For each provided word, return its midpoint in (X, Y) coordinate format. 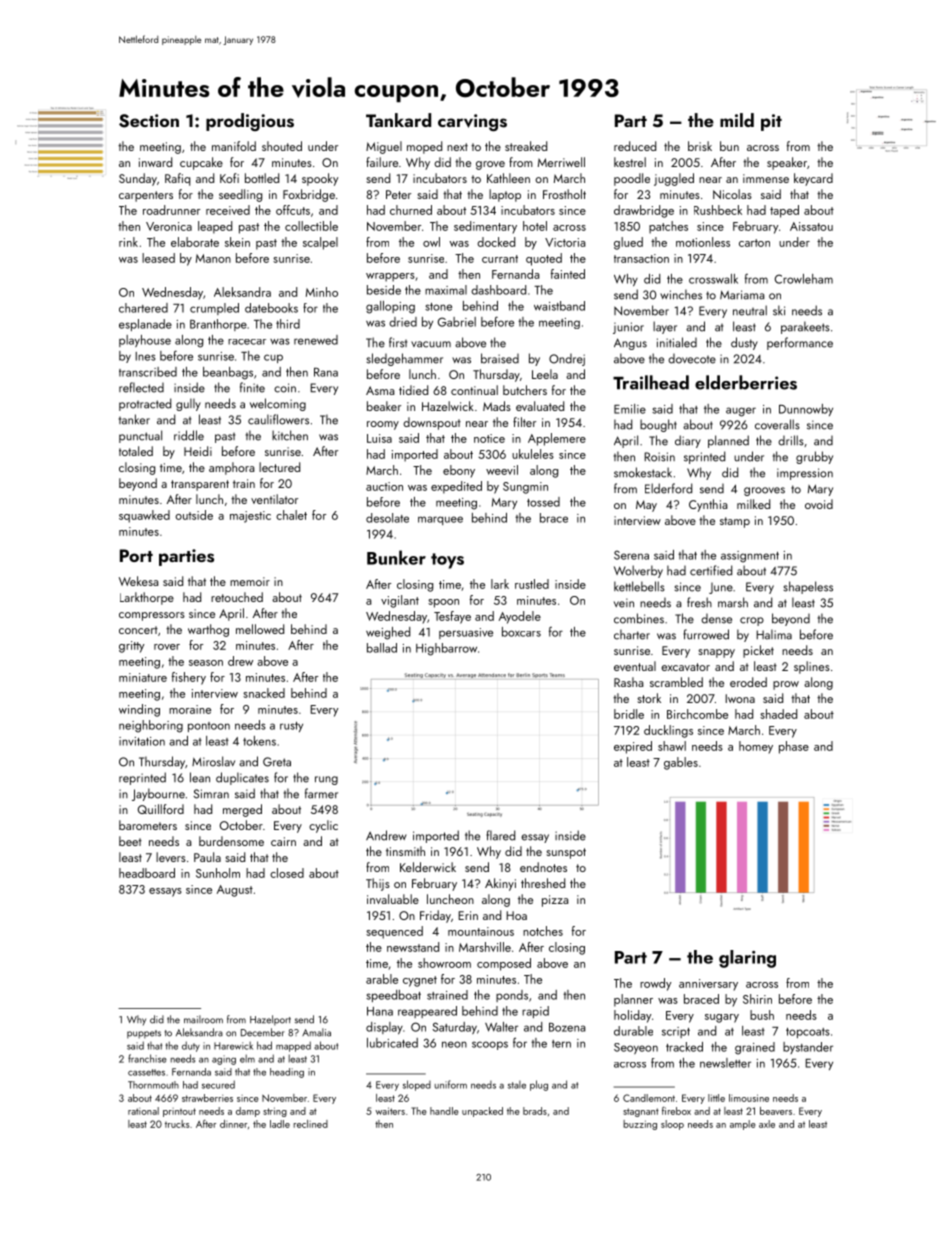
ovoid (819, 504)
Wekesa (138, 581)
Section (149, 121)
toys (447, 561)
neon (454, 1044)
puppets (144, 1034)
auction (384, 486)
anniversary (708, 985)
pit (771, 122)
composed (504, 964)
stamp (735, 522)
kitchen (290, 435)
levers (171, 857)
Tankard (398, 120)
